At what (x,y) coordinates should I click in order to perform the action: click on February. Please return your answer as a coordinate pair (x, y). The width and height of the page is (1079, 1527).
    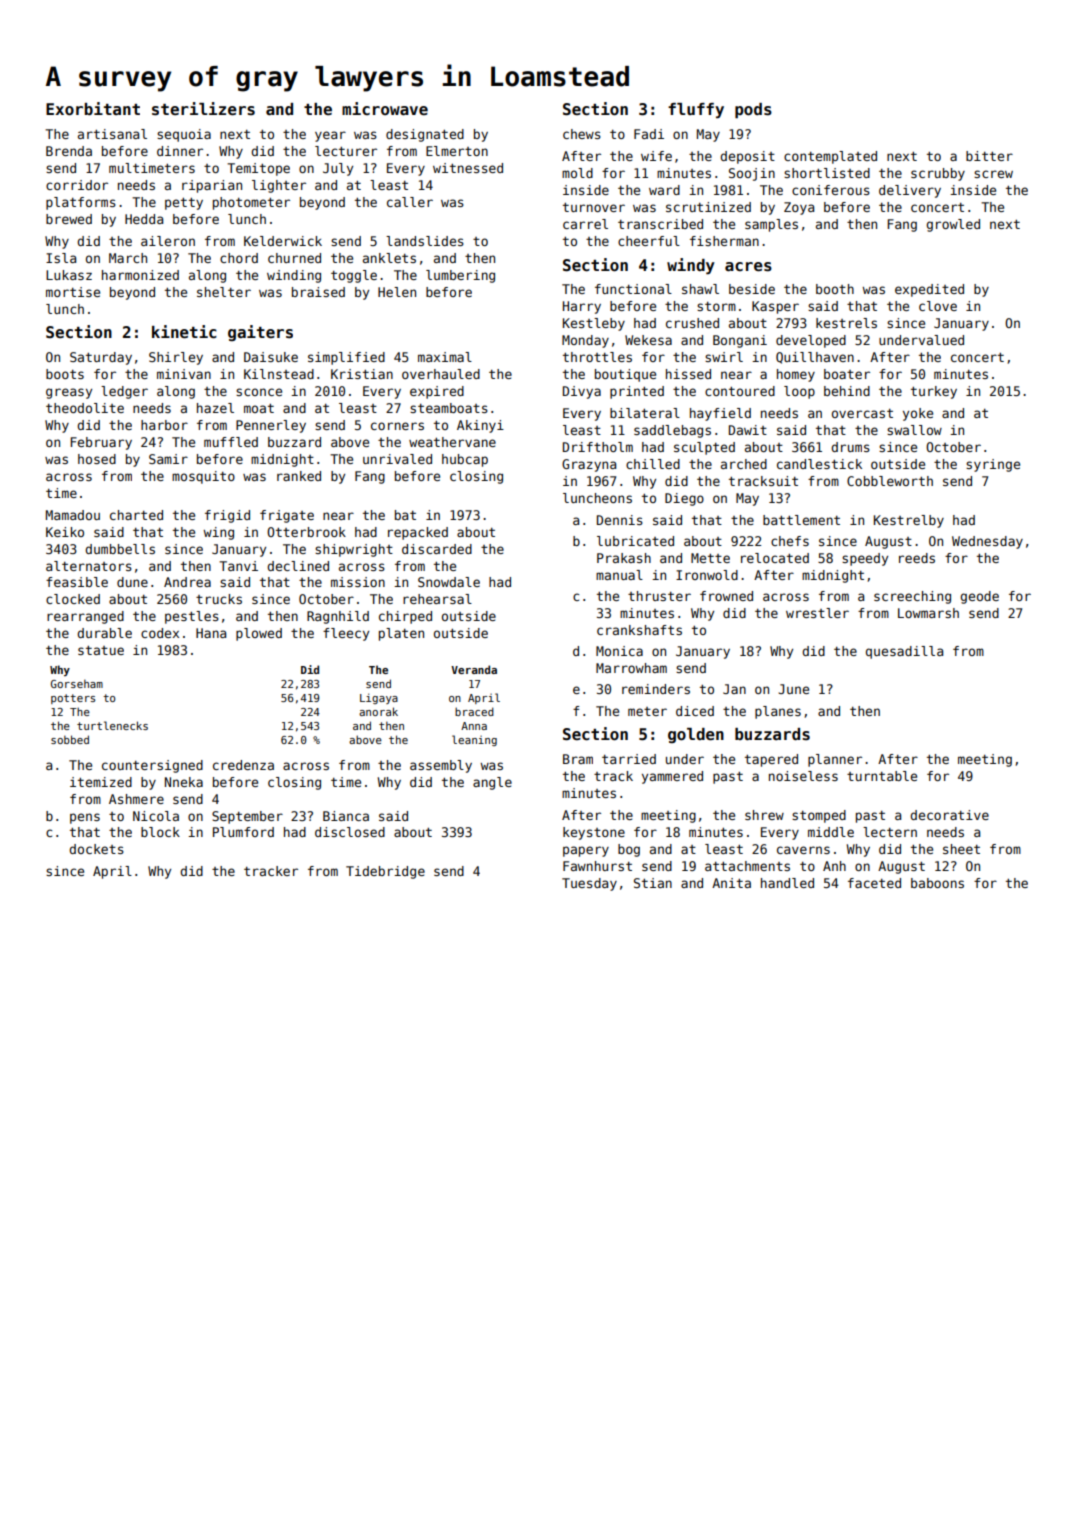
    Looking at the image, I should click on (101, 443).
